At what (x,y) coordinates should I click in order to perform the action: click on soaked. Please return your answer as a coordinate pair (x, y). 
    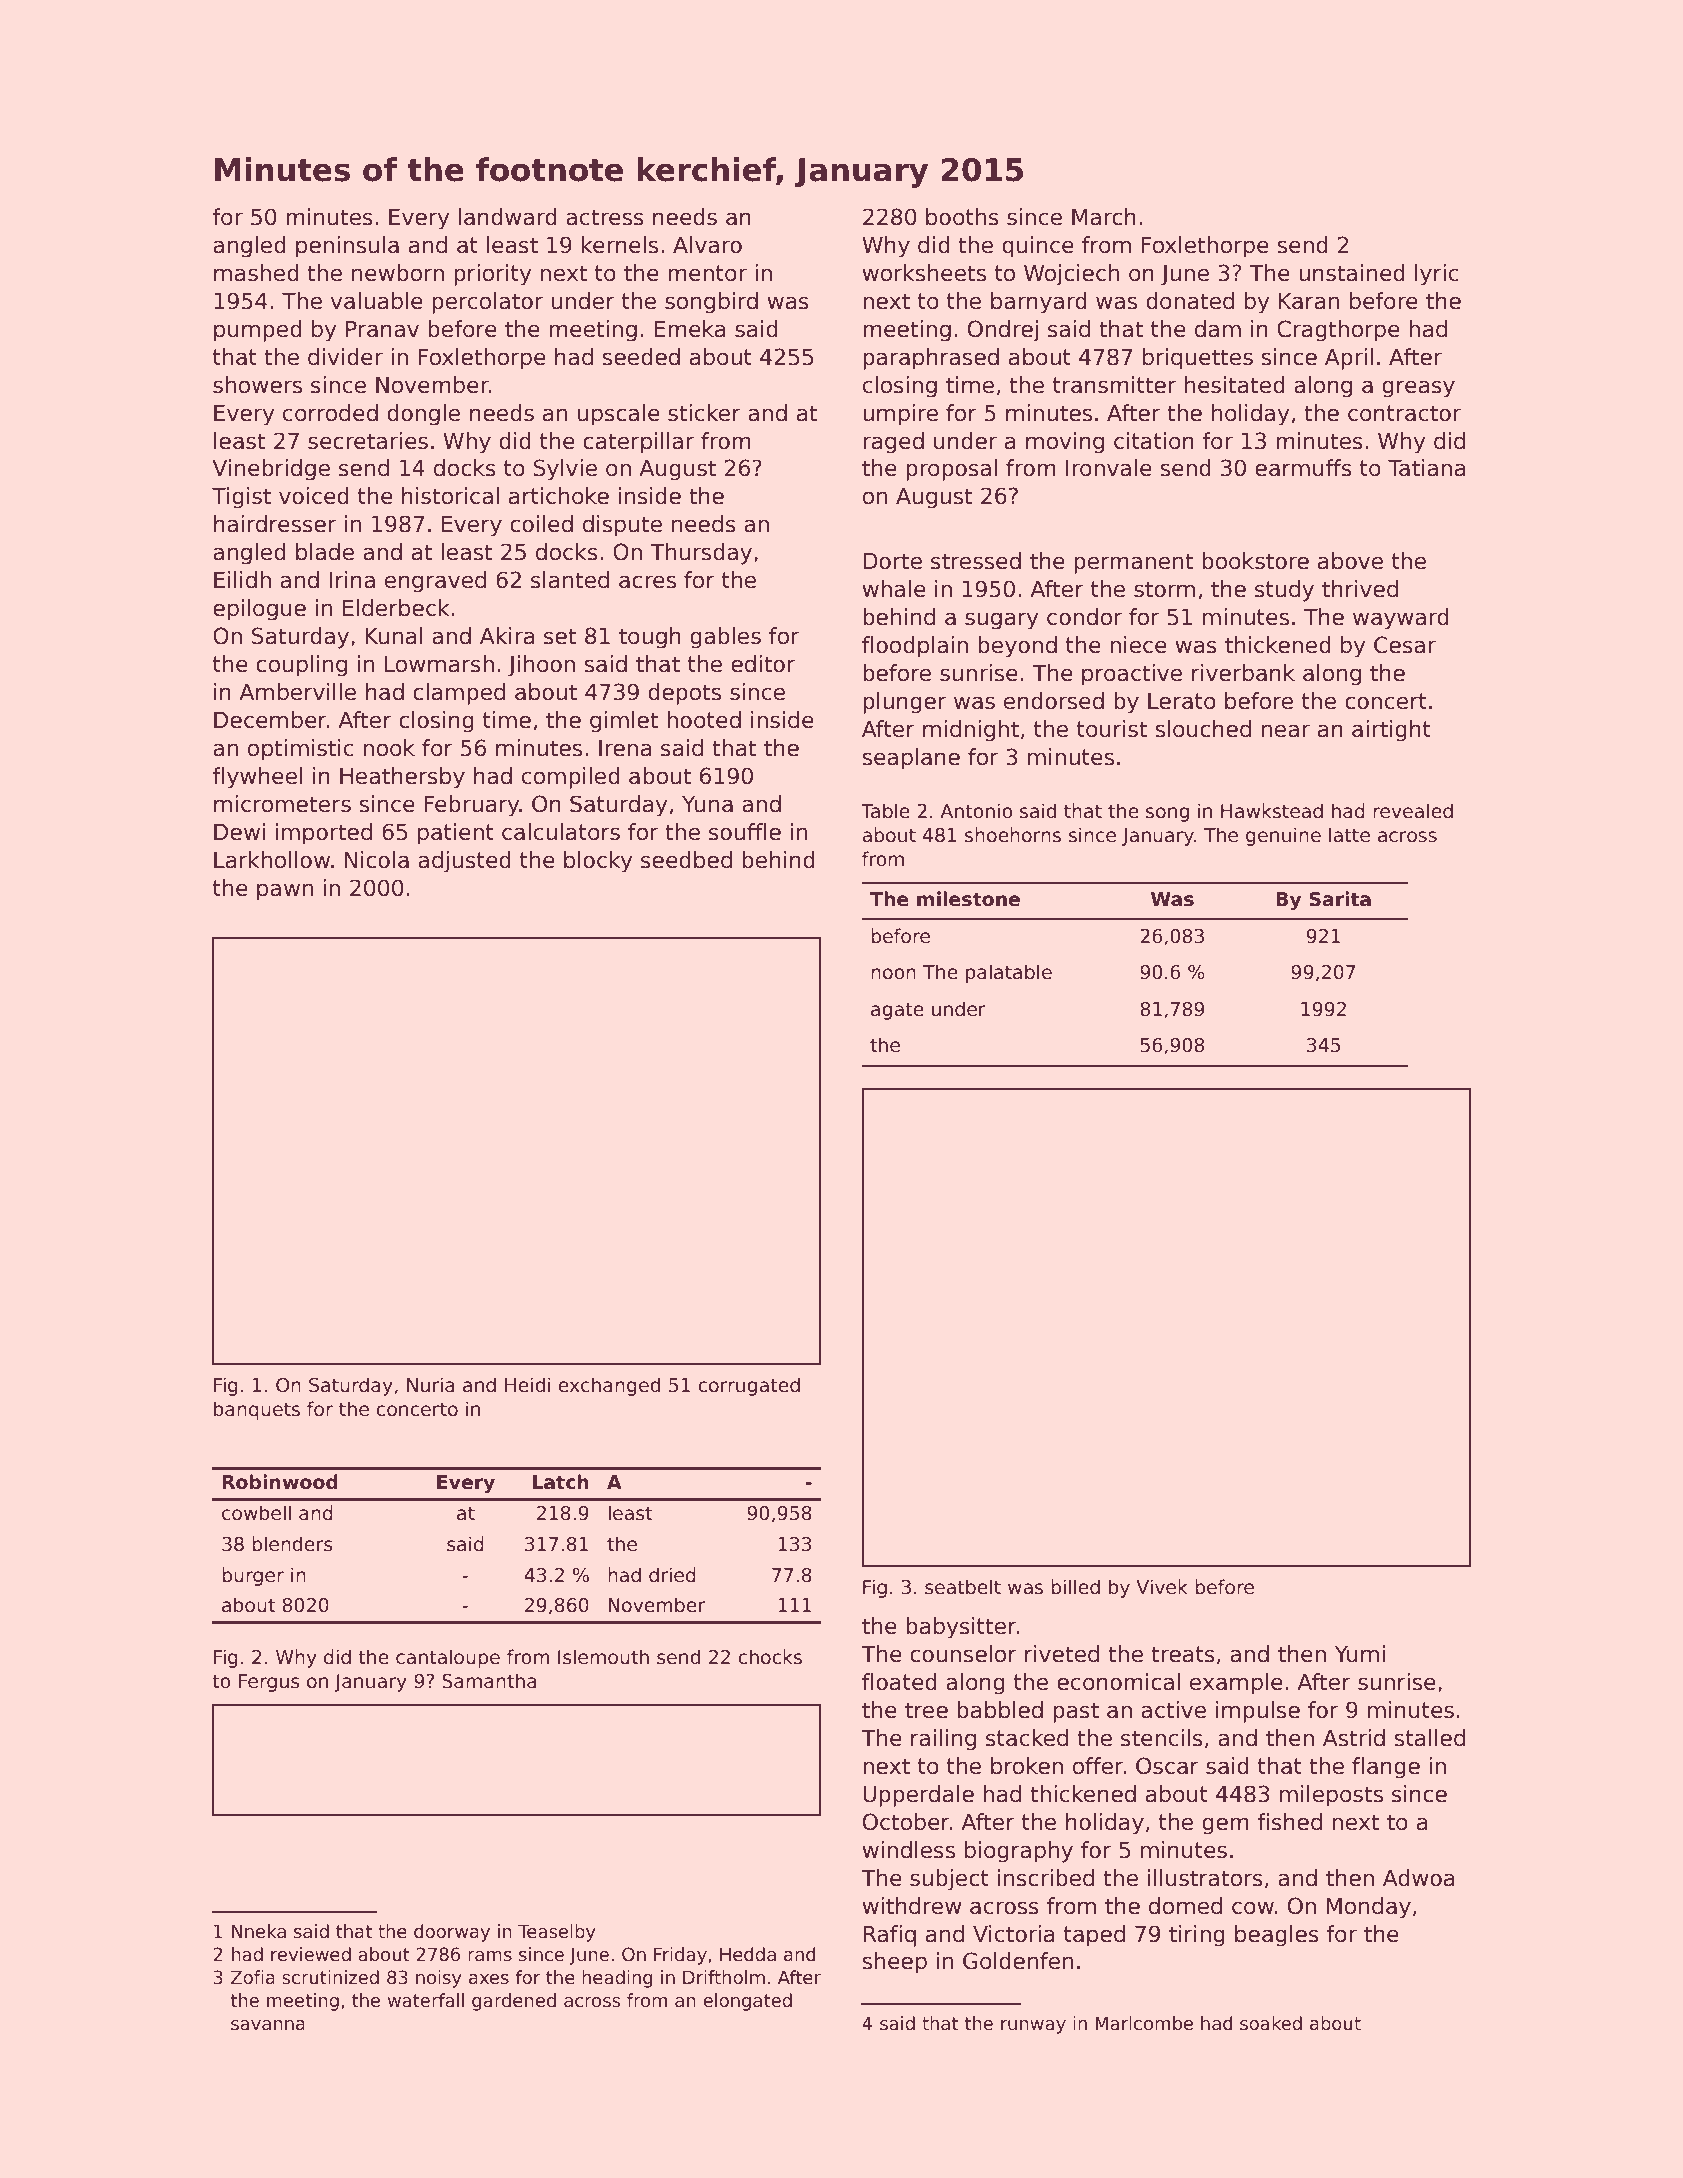
    Looking at the image, I should click on (1271, 2023).
